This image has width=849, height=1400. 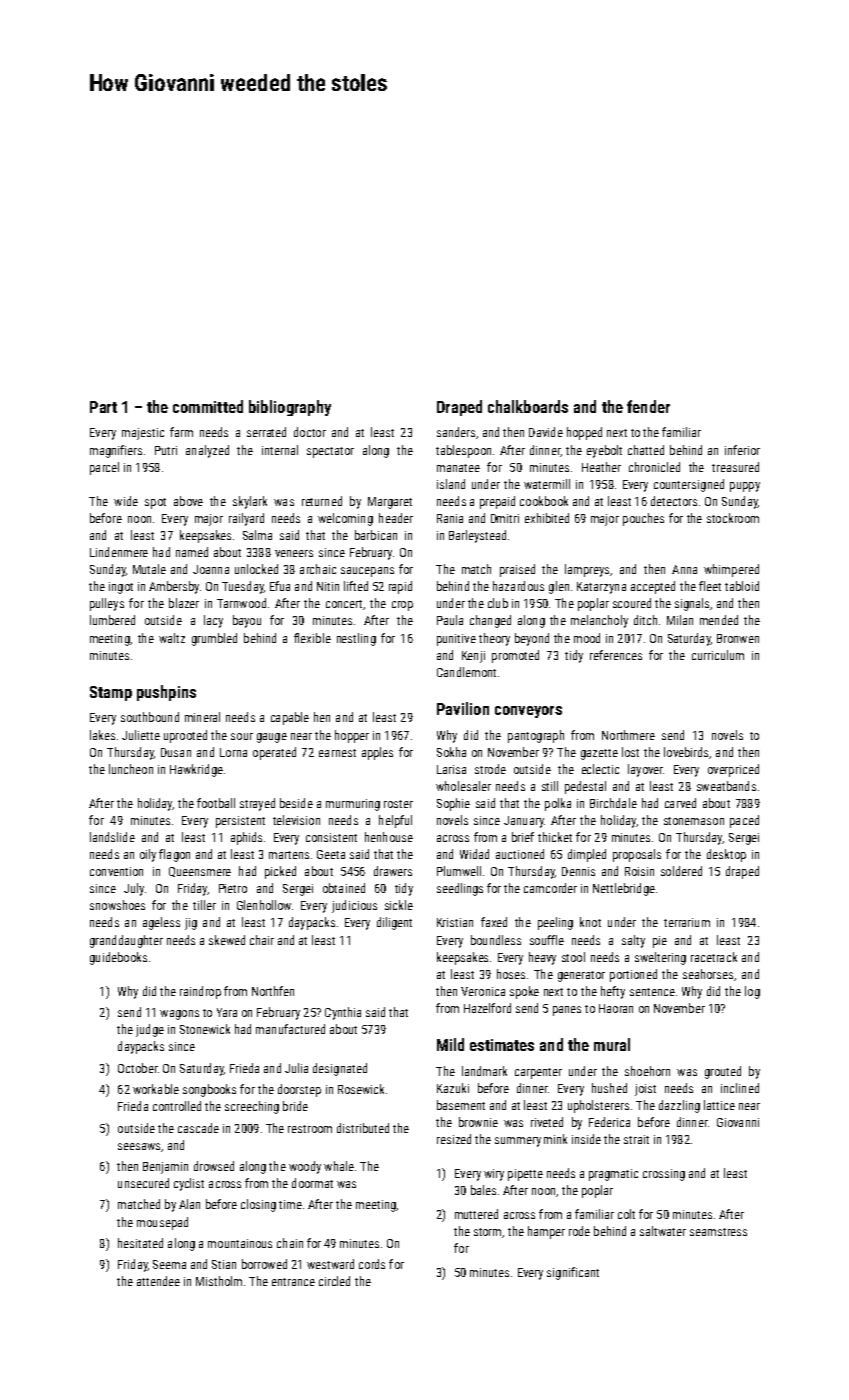 I want to click on wide, so click(x=126, y=501).
